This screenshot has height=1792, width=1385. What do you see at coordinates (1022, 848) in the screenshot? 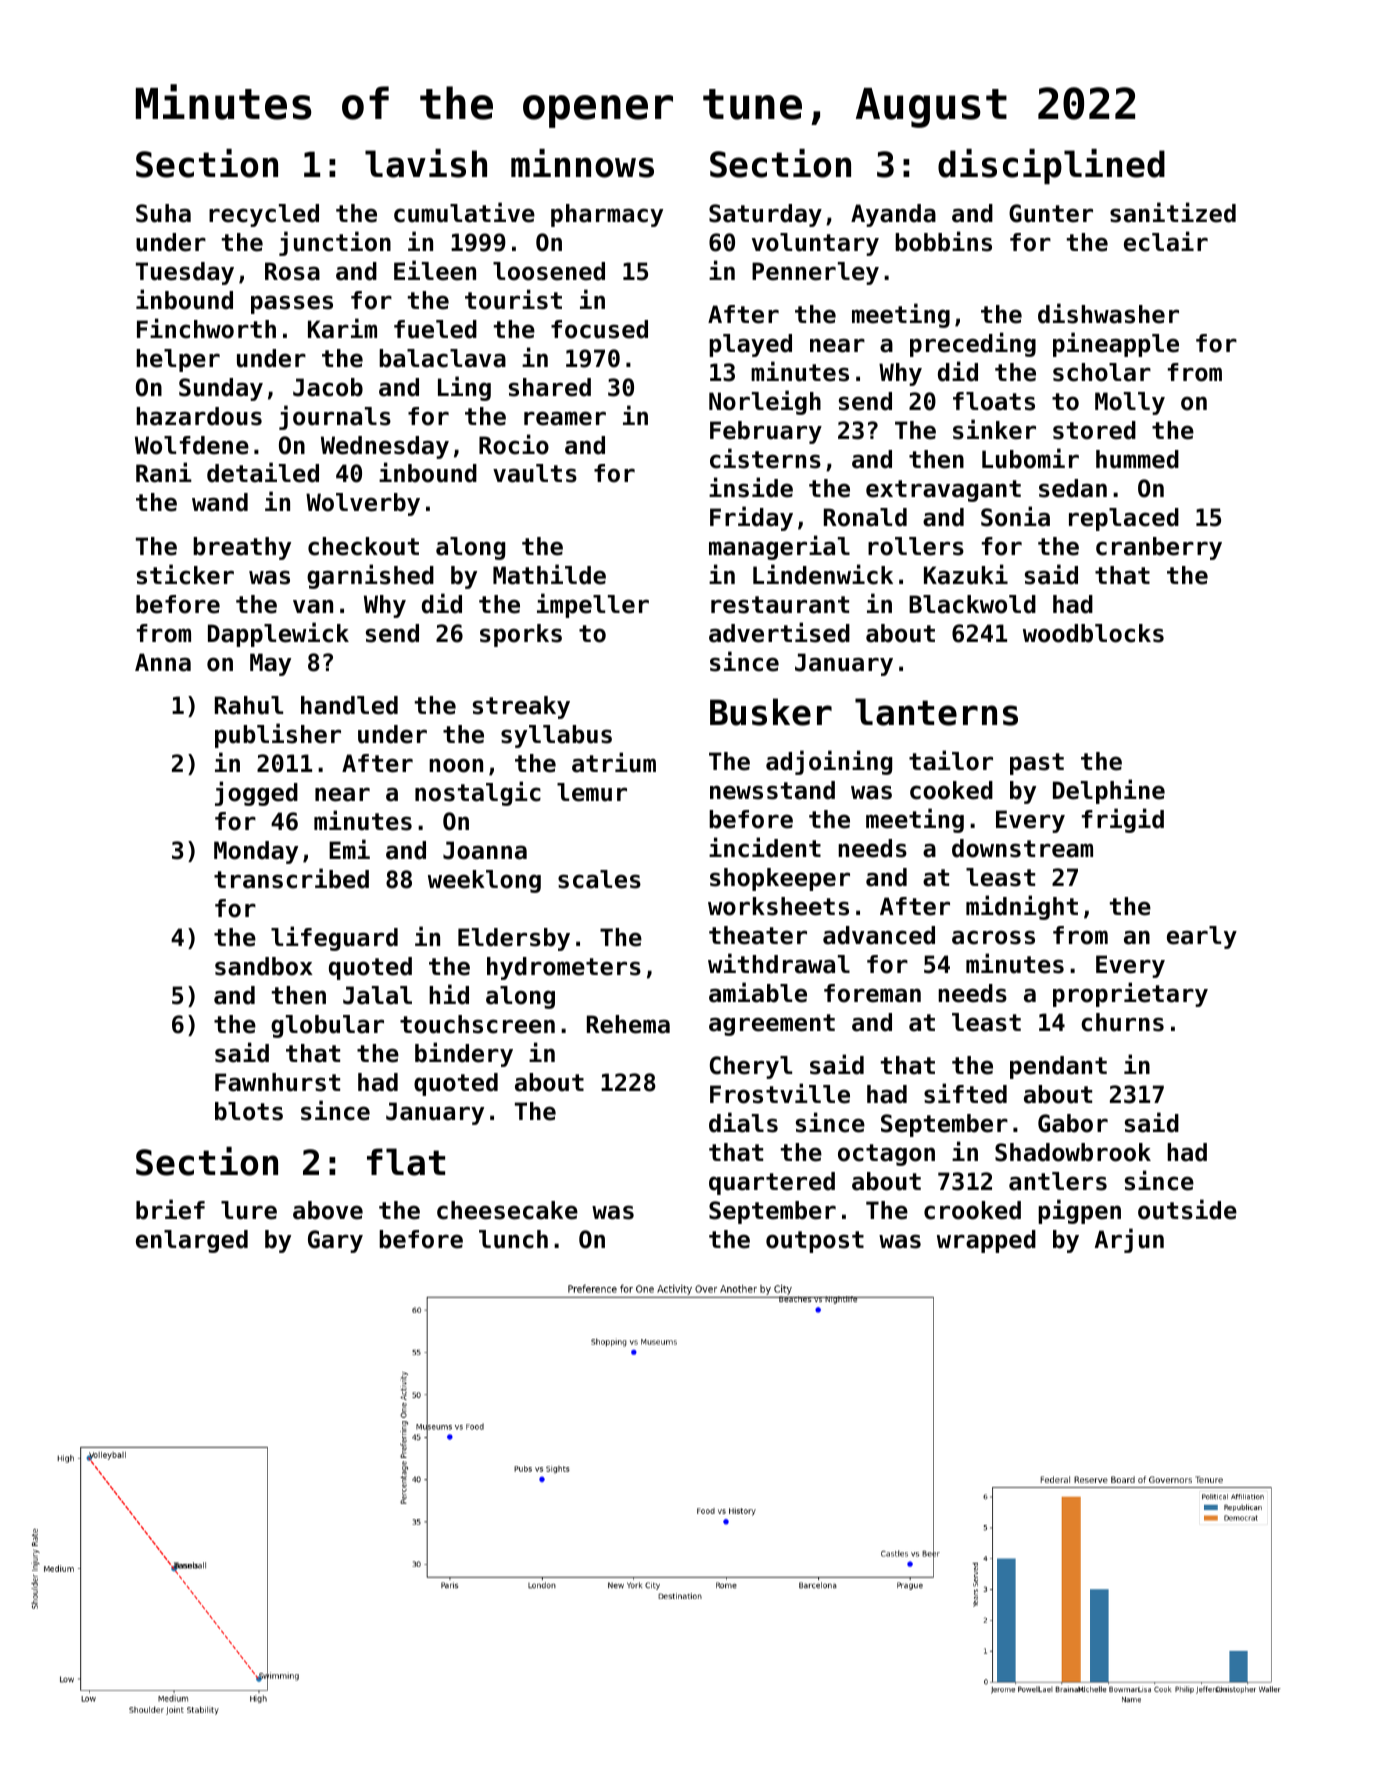
I see `downstream` at bounding box center [1022, 848].
